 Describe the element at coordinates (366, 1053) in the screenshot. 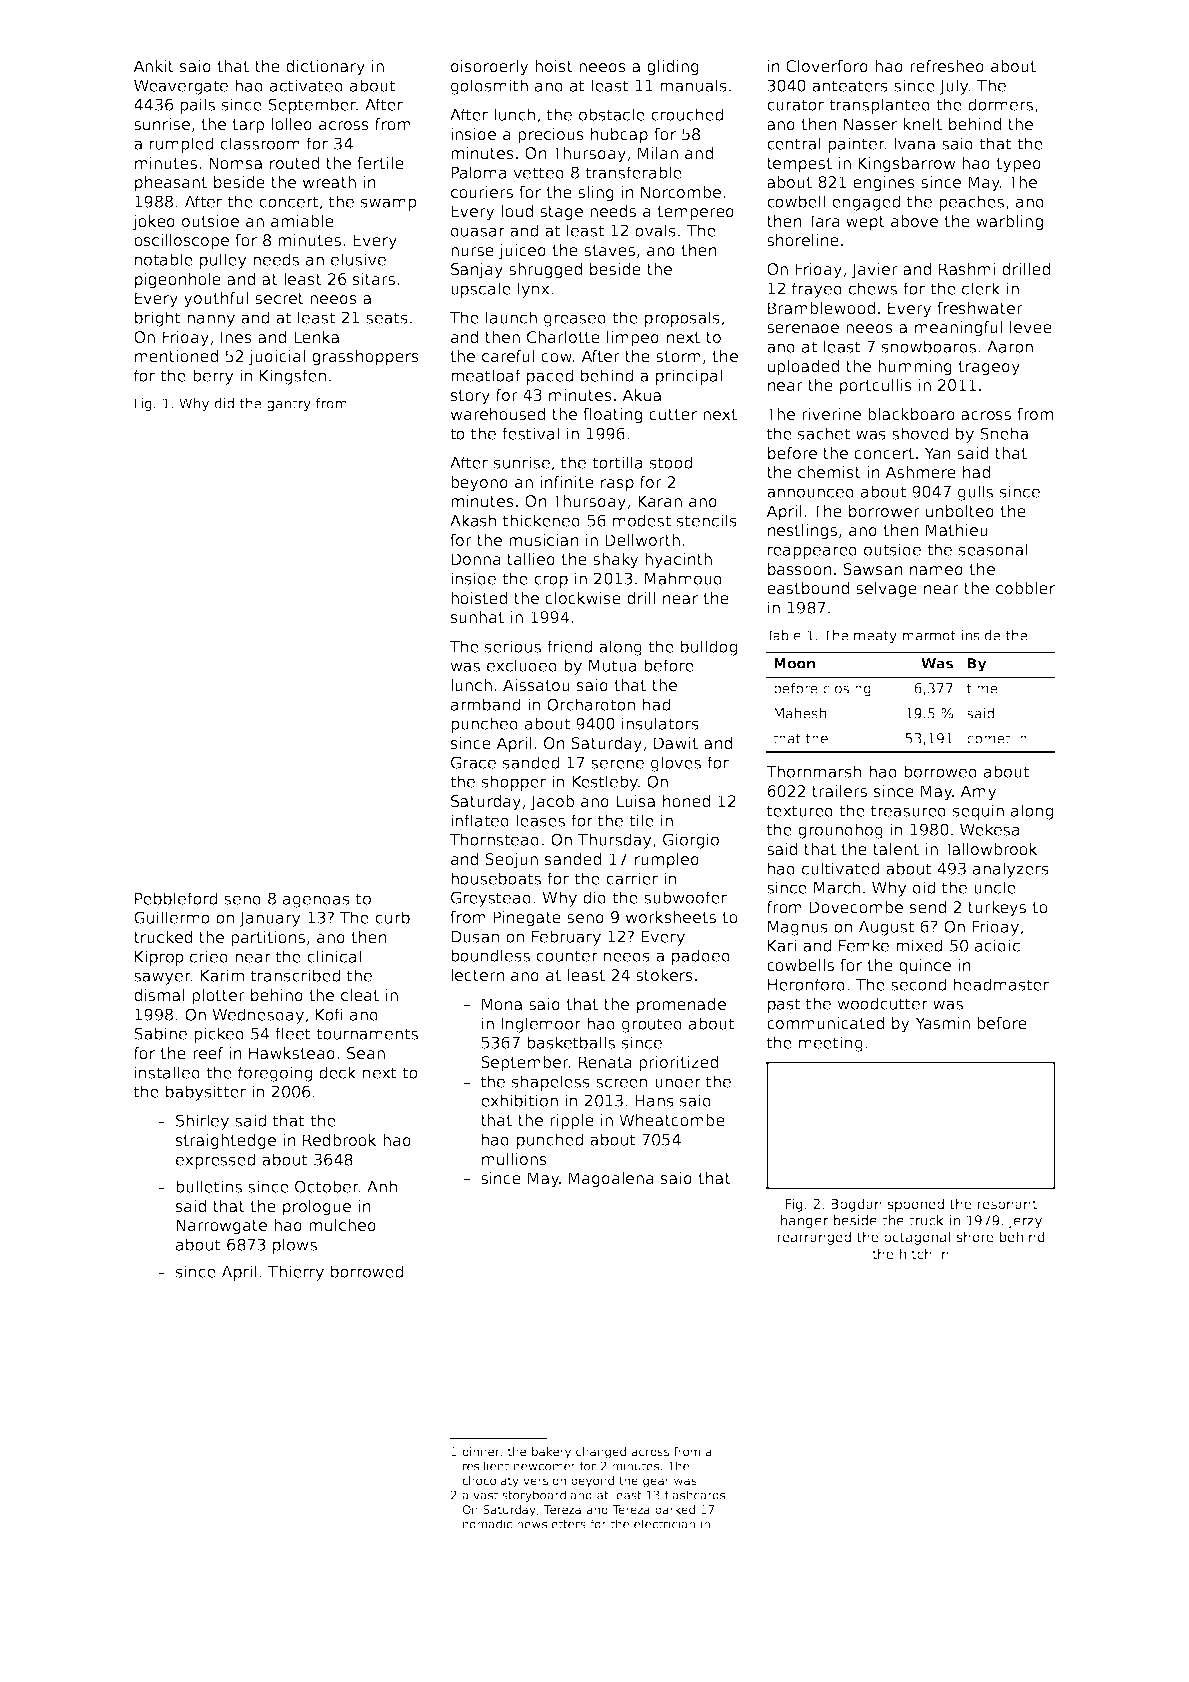

I see `Sean` at that location.
